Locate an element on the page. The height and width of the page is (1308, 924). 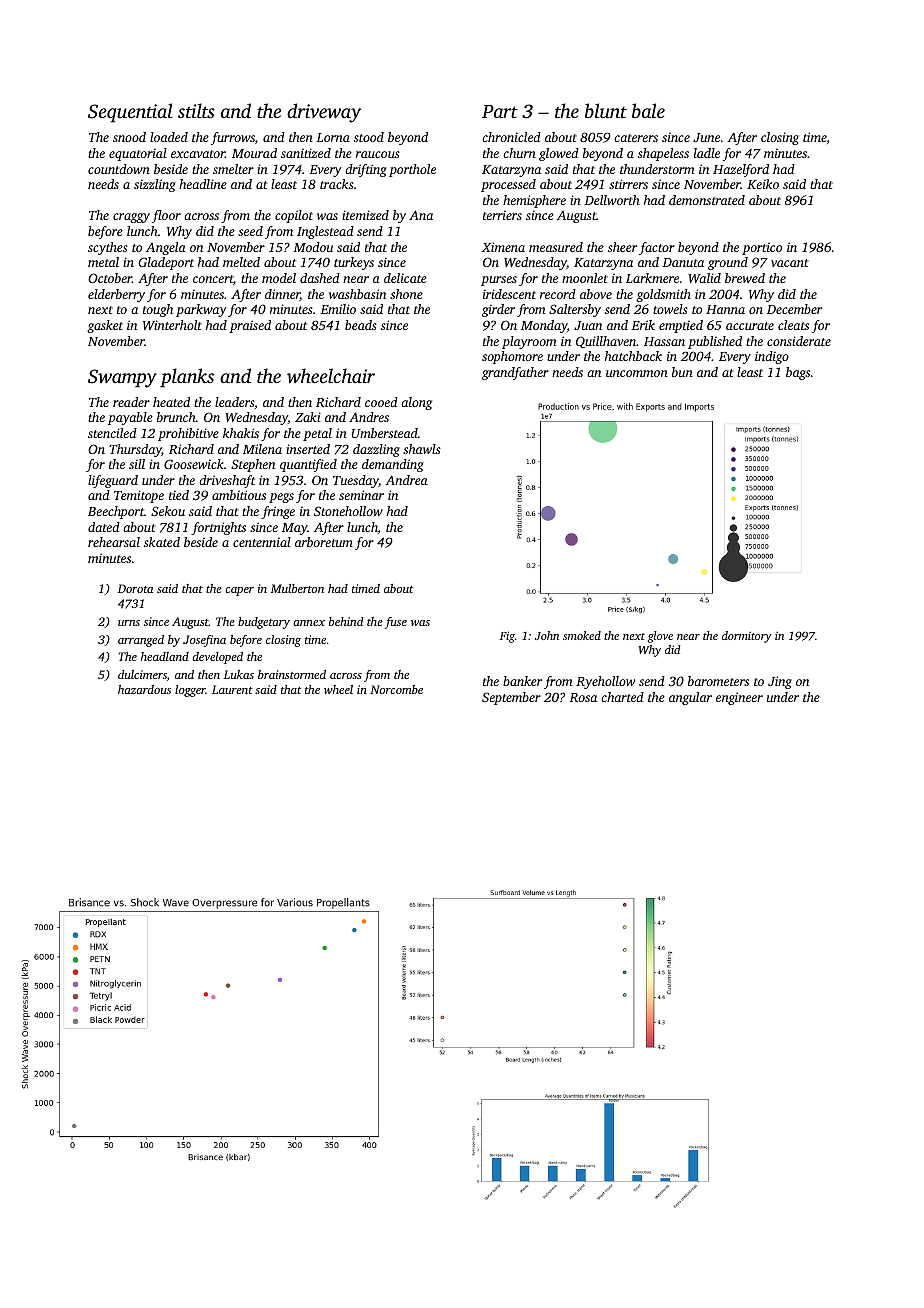
portico is located at coordinates (762, 248).
